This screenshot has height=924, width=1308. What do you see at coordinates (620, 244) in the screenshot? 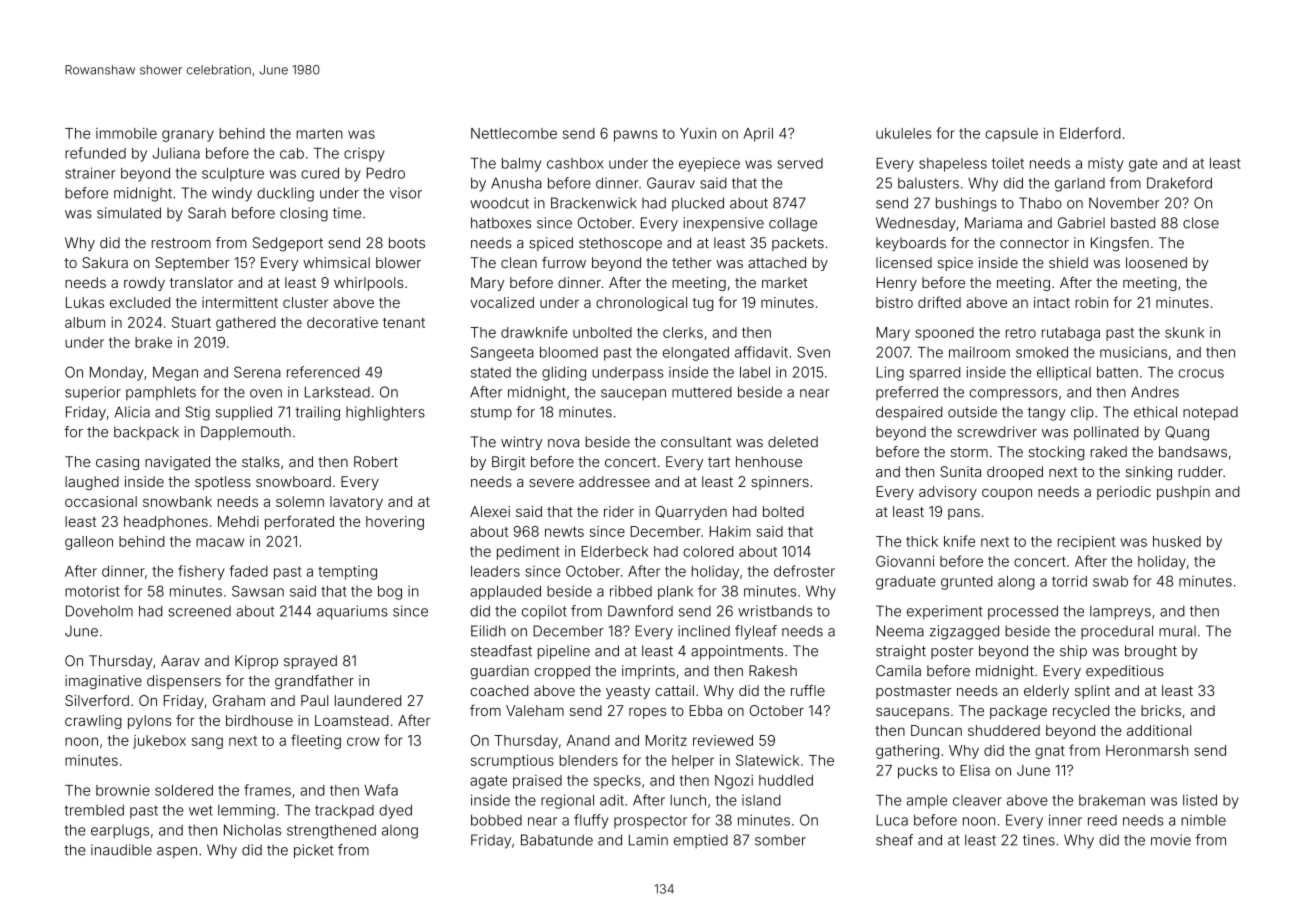
I see `stethoscope` at bounding box center [620, 244].
